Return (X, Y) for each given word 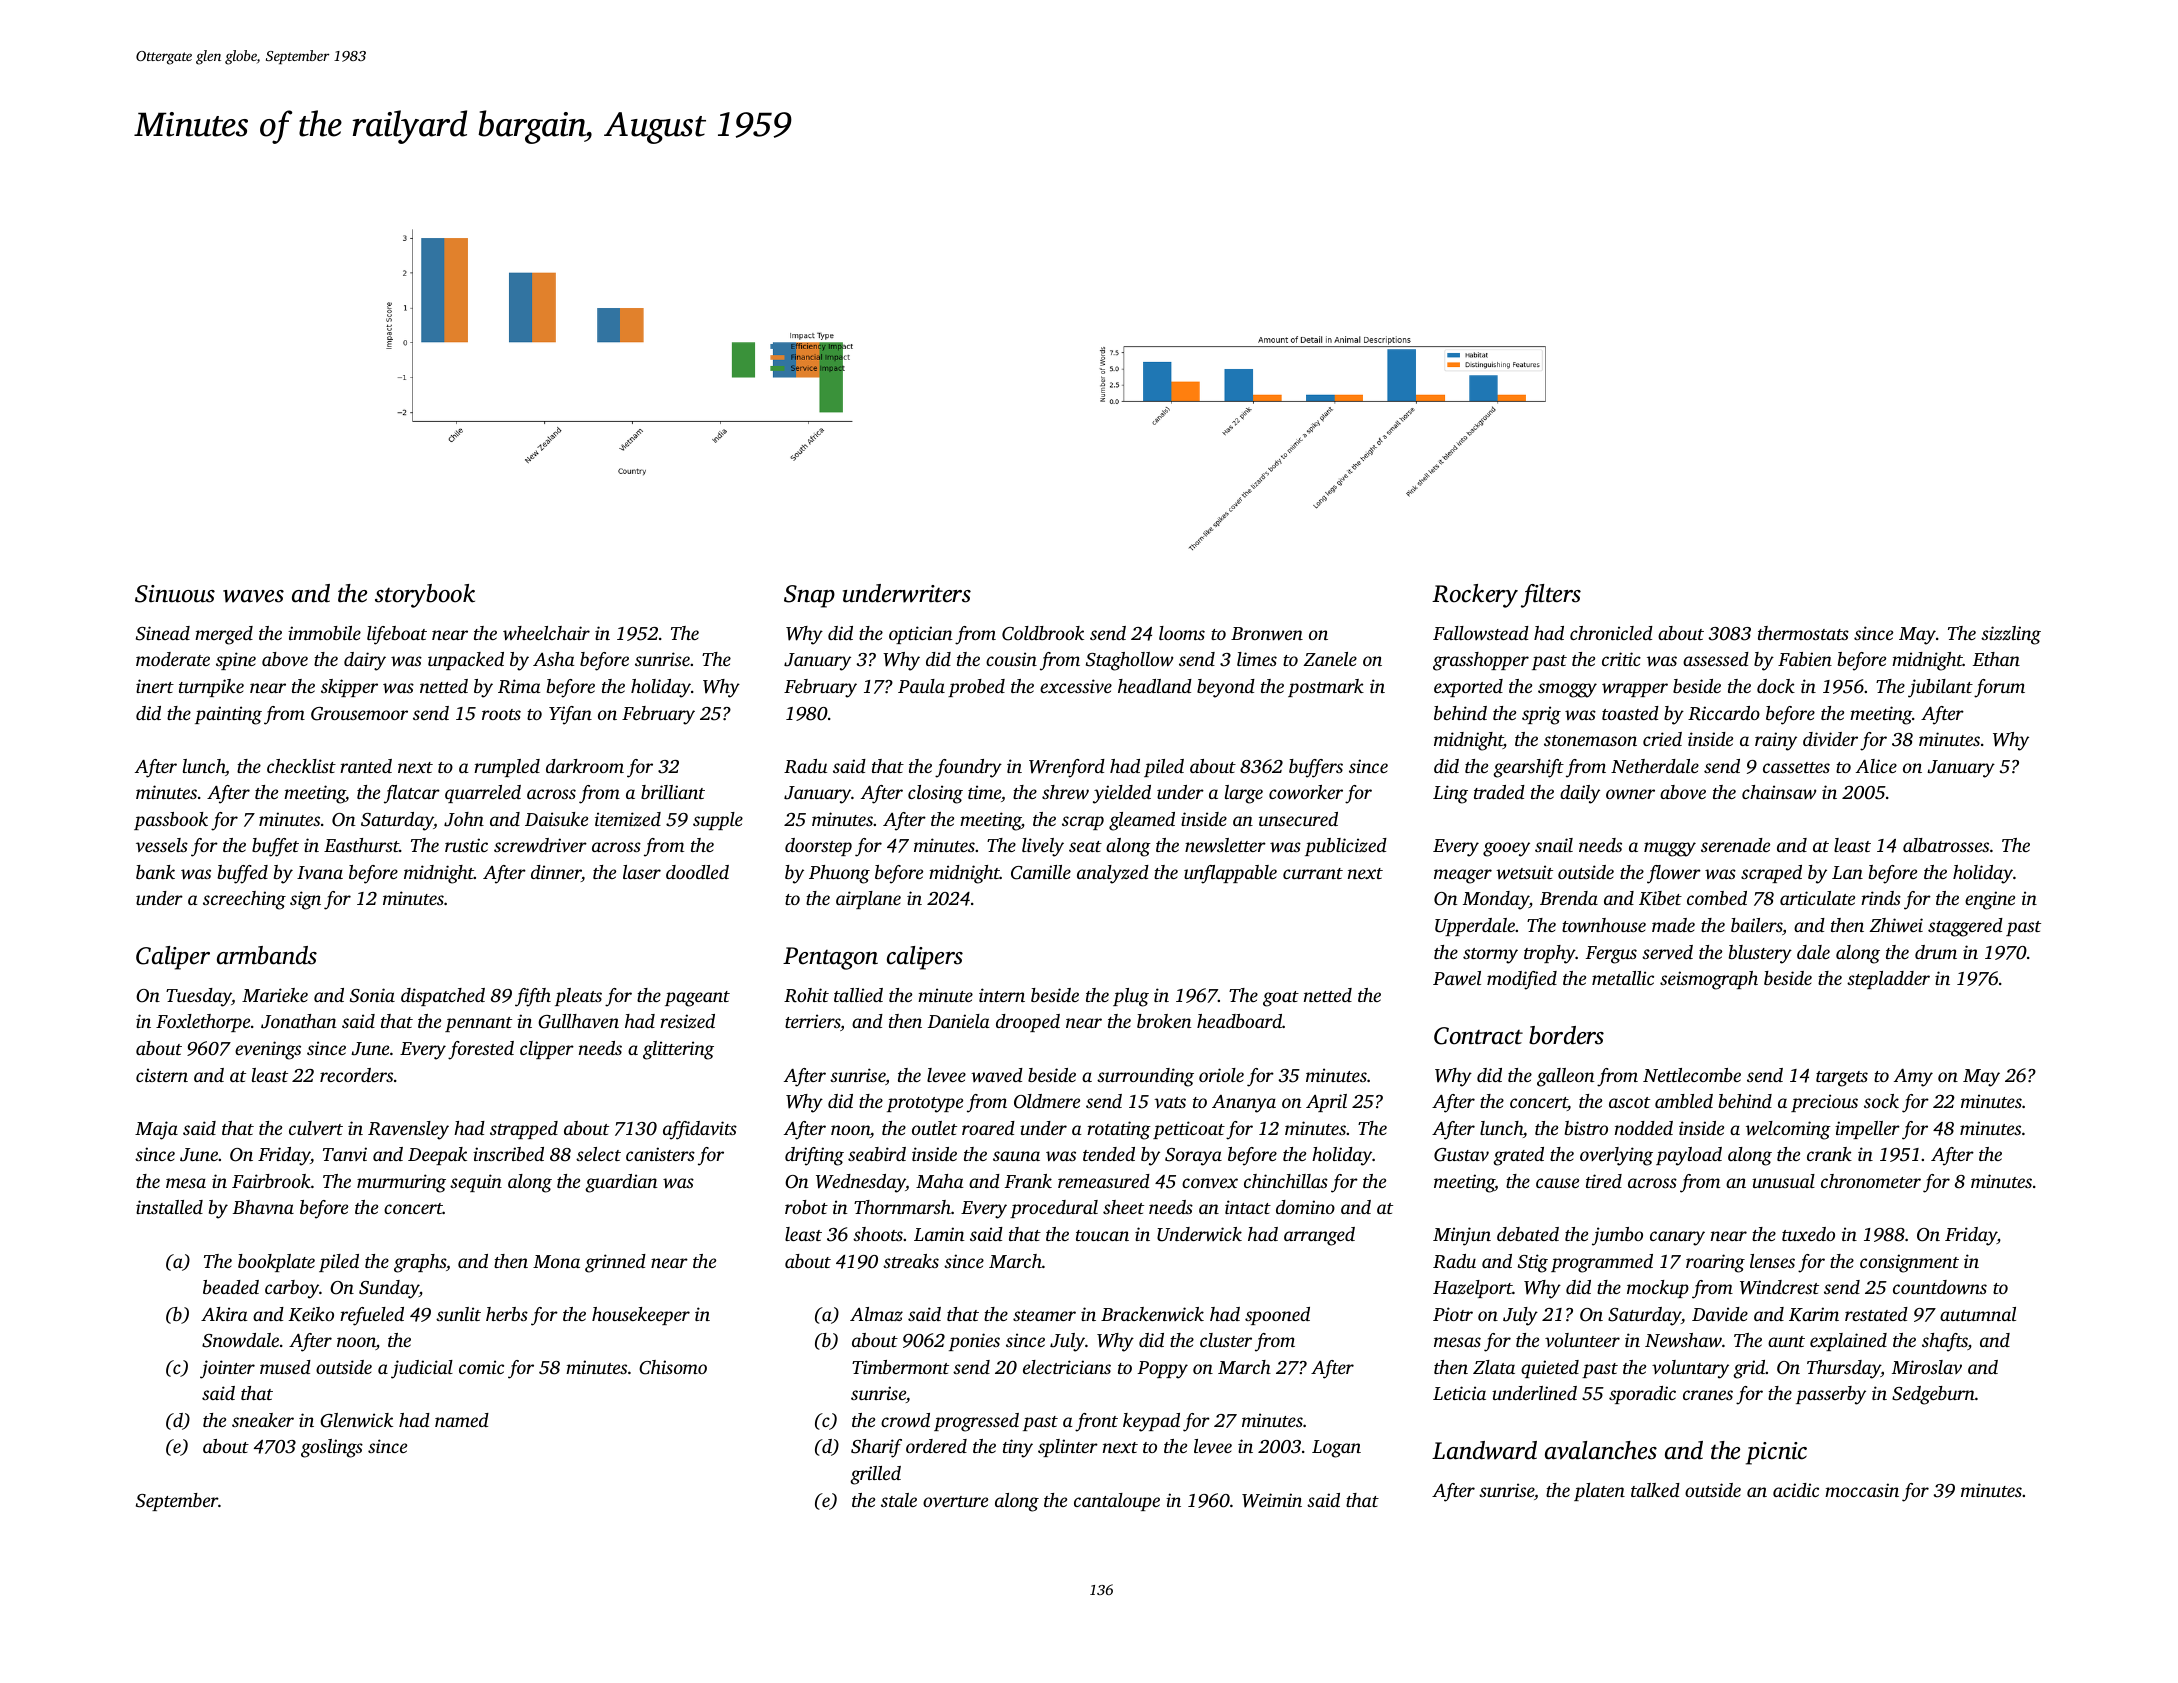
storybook (425, 596)
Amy (1913, 1078)
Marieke (275, 995)
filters (1551, 596)
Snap (809, 596)
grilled (875, 1475)
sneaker (263, 1420)
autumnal (1978, 1314)
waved (997, 1075)
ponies (974, 1342)
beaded (231, 1287)
